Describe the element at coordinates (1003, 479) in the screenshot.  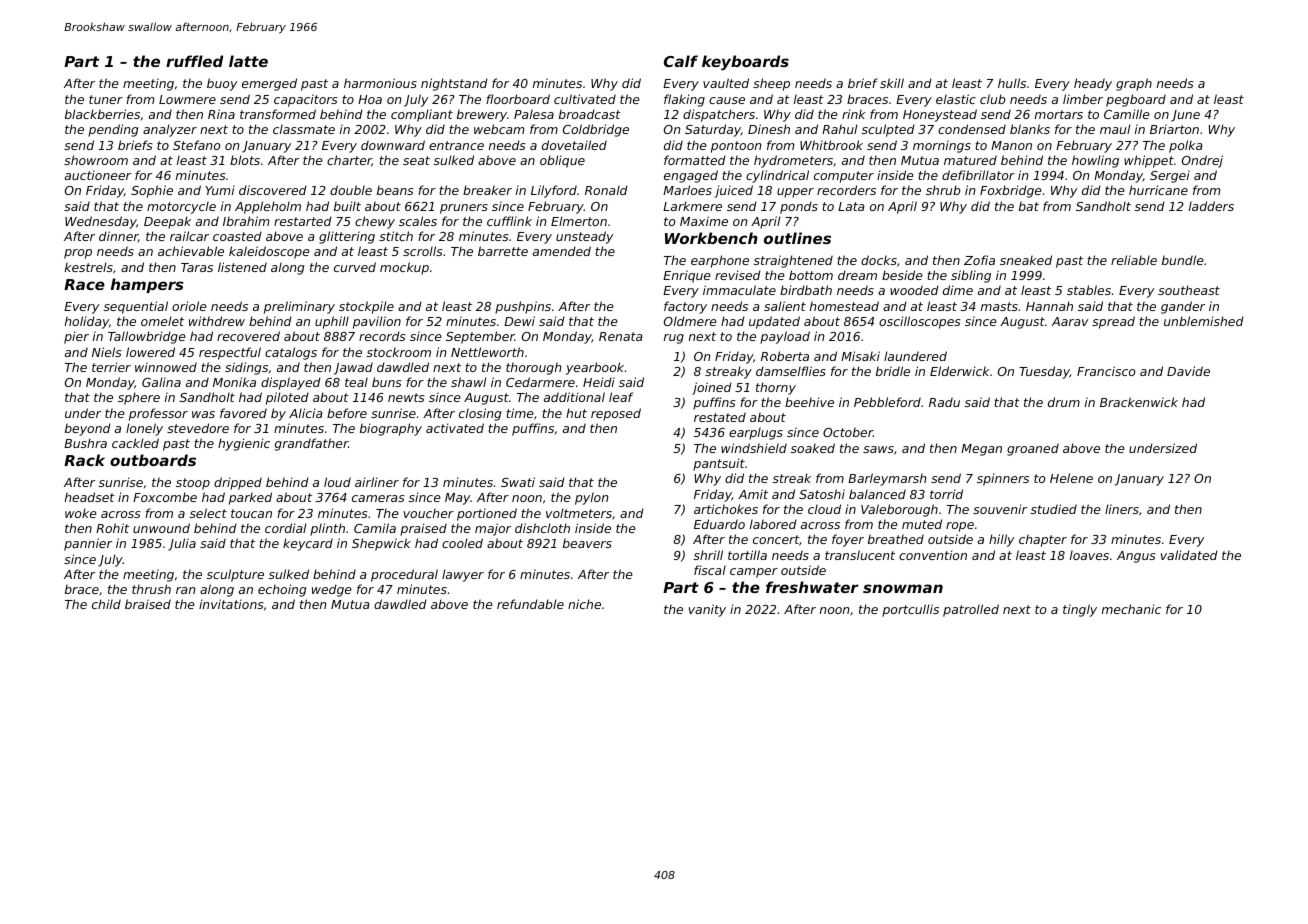
I see `spinners` at that location.
